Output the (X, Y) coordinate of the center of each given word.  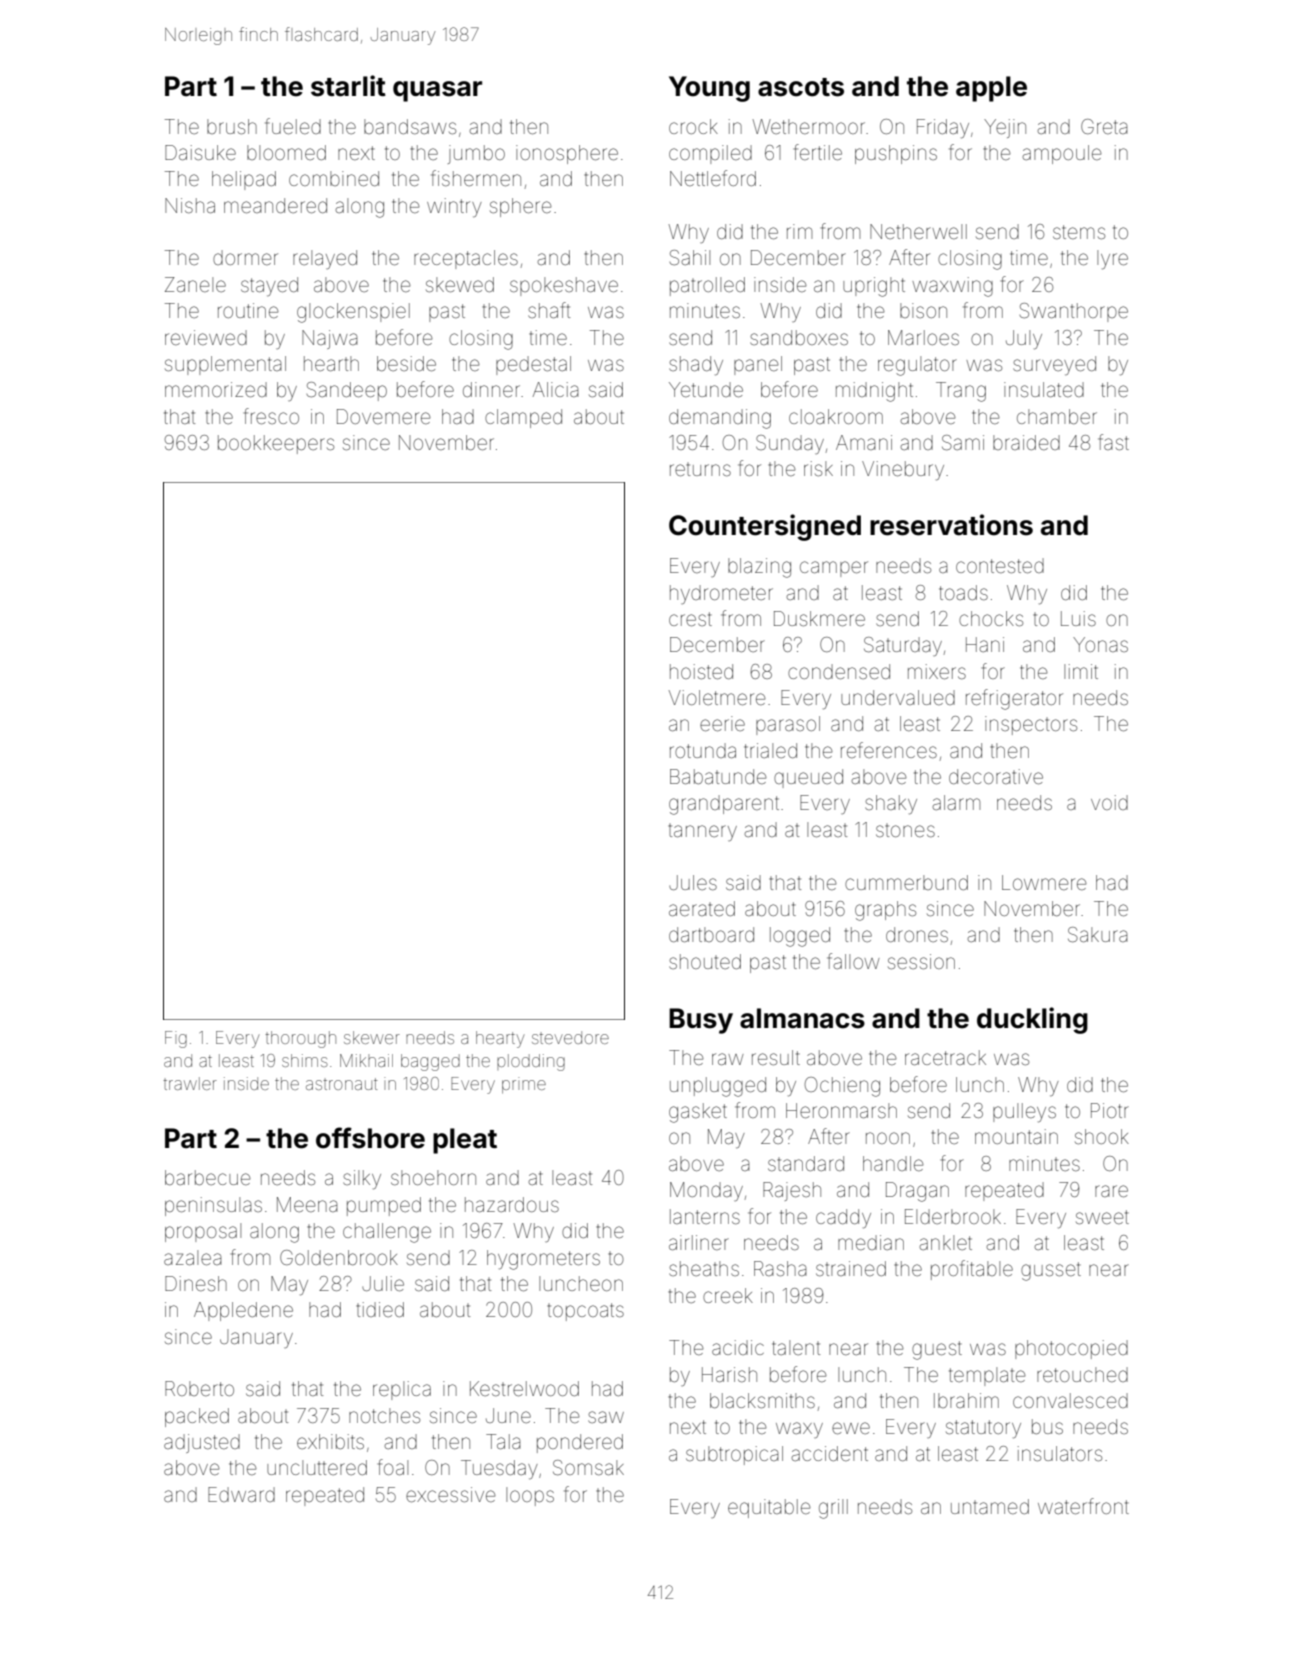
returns (700, 469)
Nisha (190, 205)
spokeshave (564, 286)
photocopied (1071, 1349)
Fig (176, 1039)
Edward (241, 1494)
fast (1113, 442)
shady (696, 366)
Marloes (923, 337)
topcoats (586, 1312)
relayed (325, 259)
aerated (702, 908)
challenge (387, 1233)
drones (917, 934)
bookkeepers (276, 444)
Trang (961, 392)
